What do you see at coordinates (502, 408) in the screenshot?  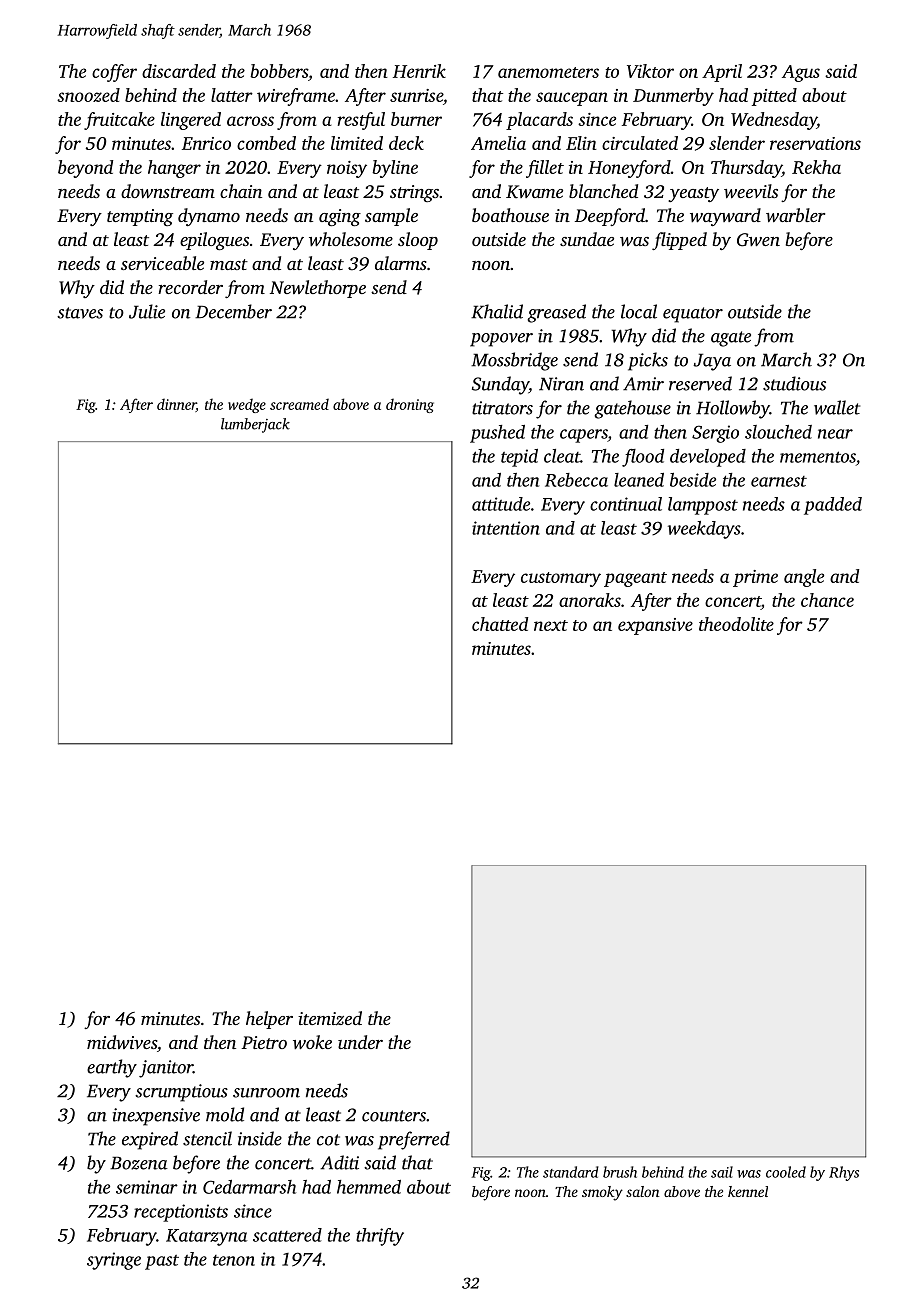 I see `titrators` at bounding box center [502, 408].
